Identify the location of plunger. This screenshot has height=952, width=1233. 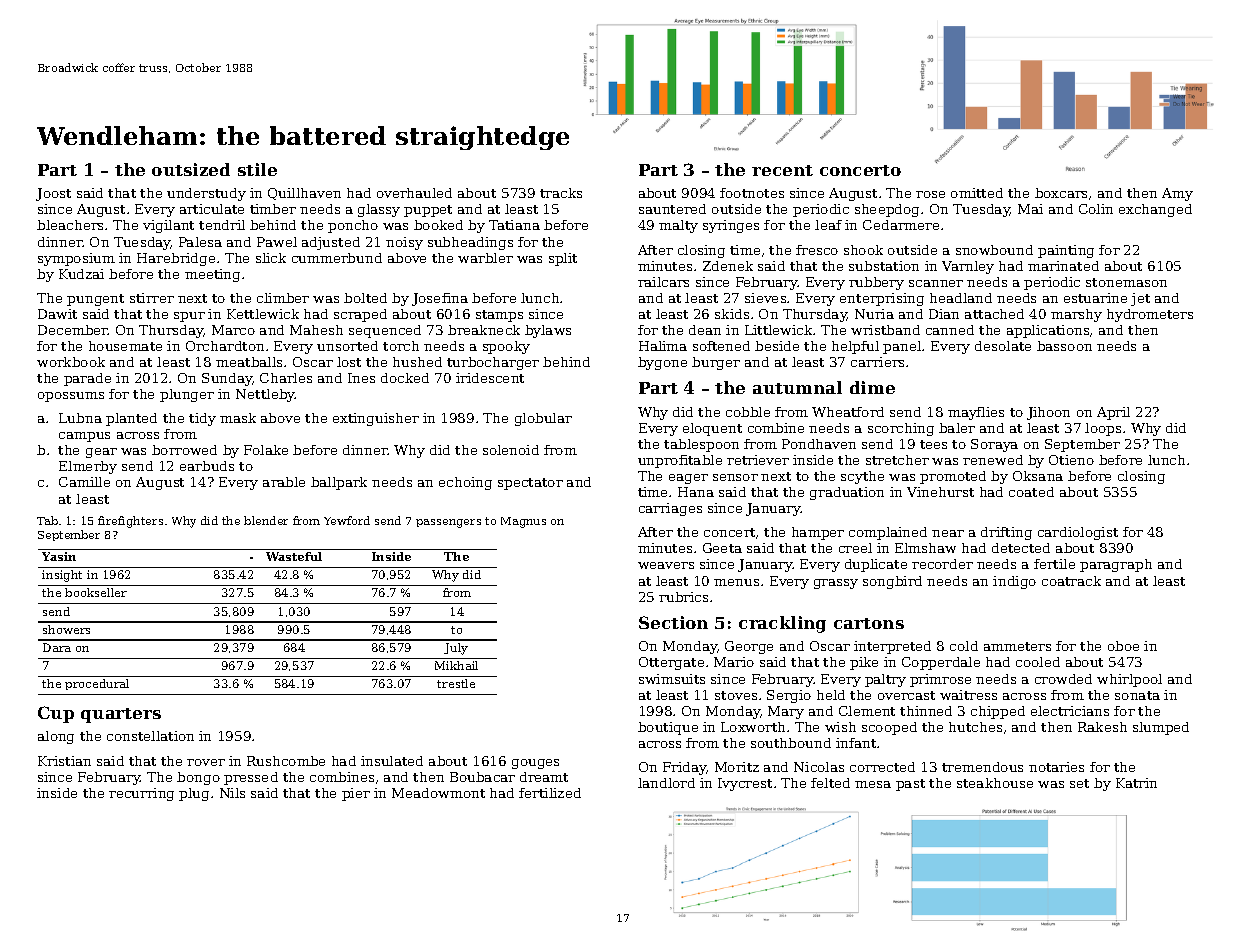
(187, 395).
